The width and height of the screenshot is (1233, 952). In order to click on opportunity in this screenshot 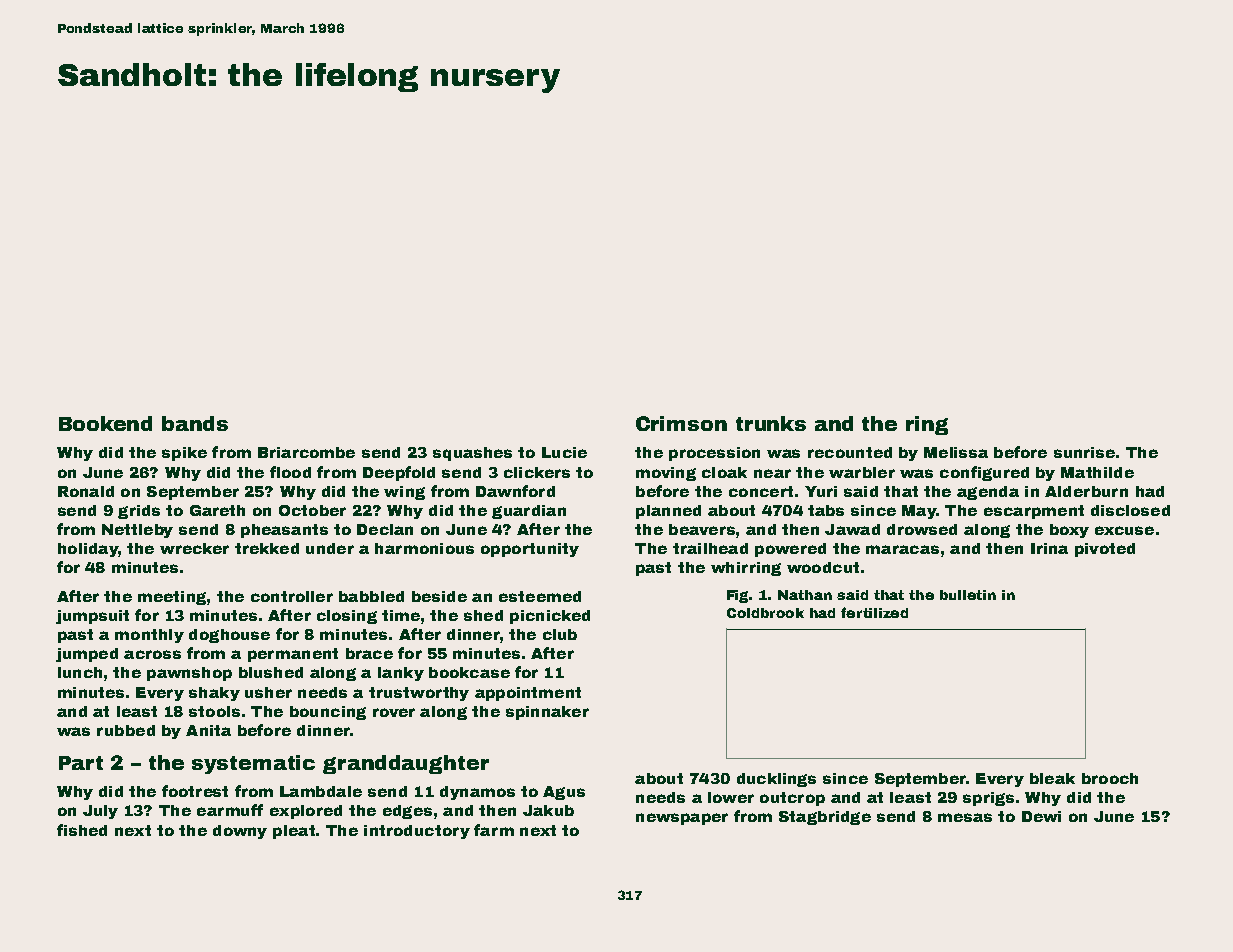, I will do `click(530, 550)`.
